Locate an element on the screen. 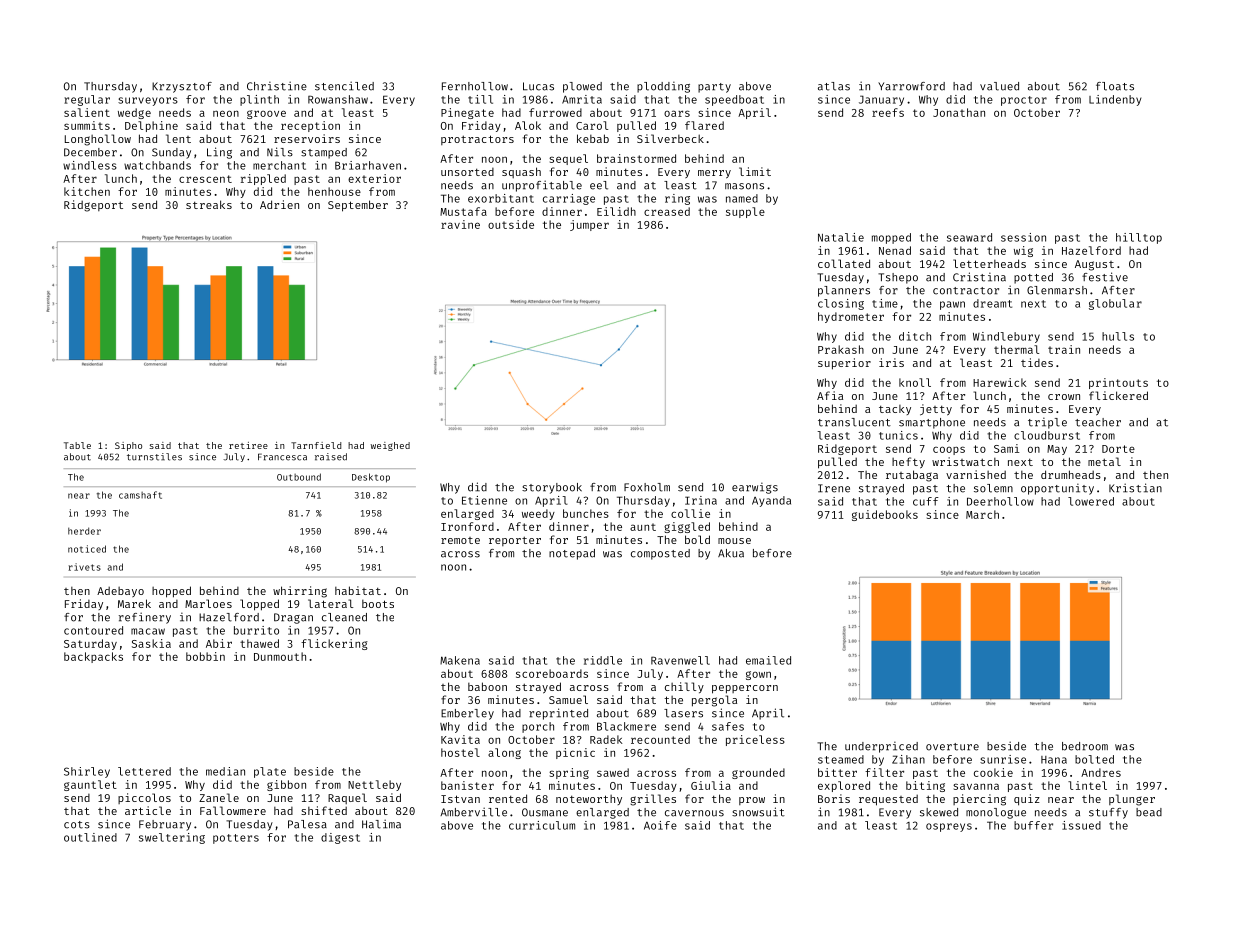 Image resolution: width=1233 pixels, height=952 pixels. reservoirs is located at coordinates (307, 138).
